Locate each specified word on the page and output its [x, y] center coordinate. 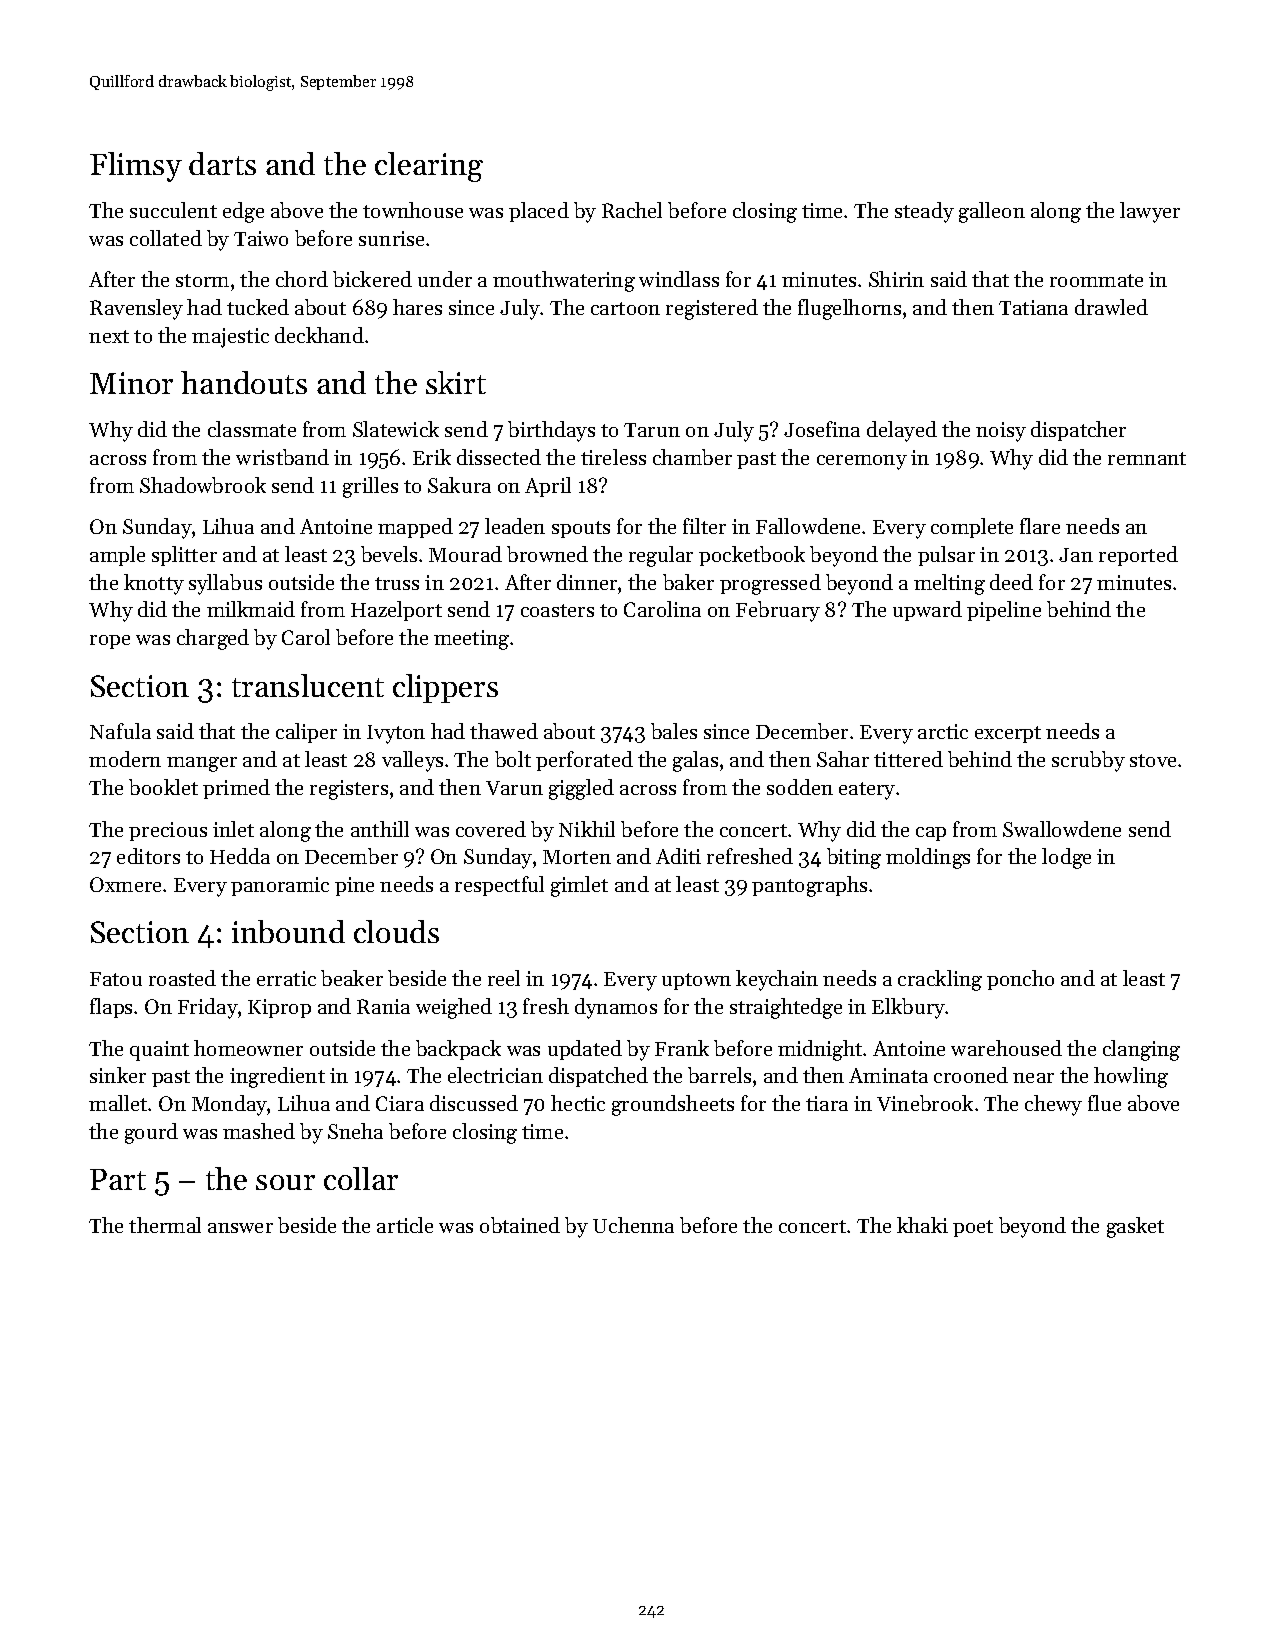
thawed [504, 731]
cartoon [625, 308]
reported [1138, 556]
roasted [182, 978]
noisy [1001, 432]
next [109, 336]
